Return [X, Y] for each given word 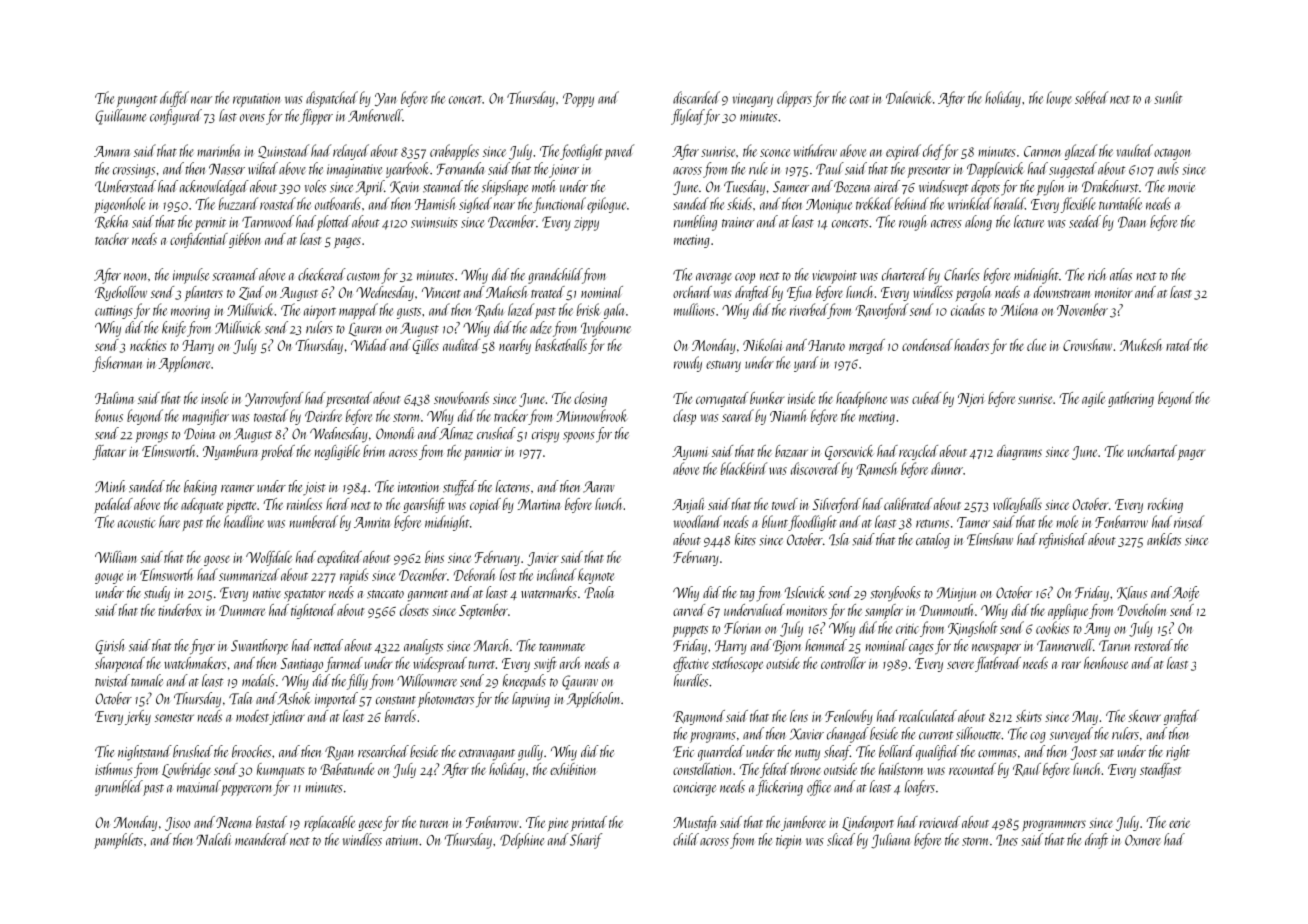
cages [921, 649]
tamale [147, 680]
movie [1181, 187]
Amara [112, 151]
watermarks [549, 592]
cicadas [968, 309]
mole [1067, 521]
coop [745, 278]
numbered [314, 521]
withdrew [815, 150]
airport [320, 312]
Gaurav [580, 682]
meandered [261, 839]
